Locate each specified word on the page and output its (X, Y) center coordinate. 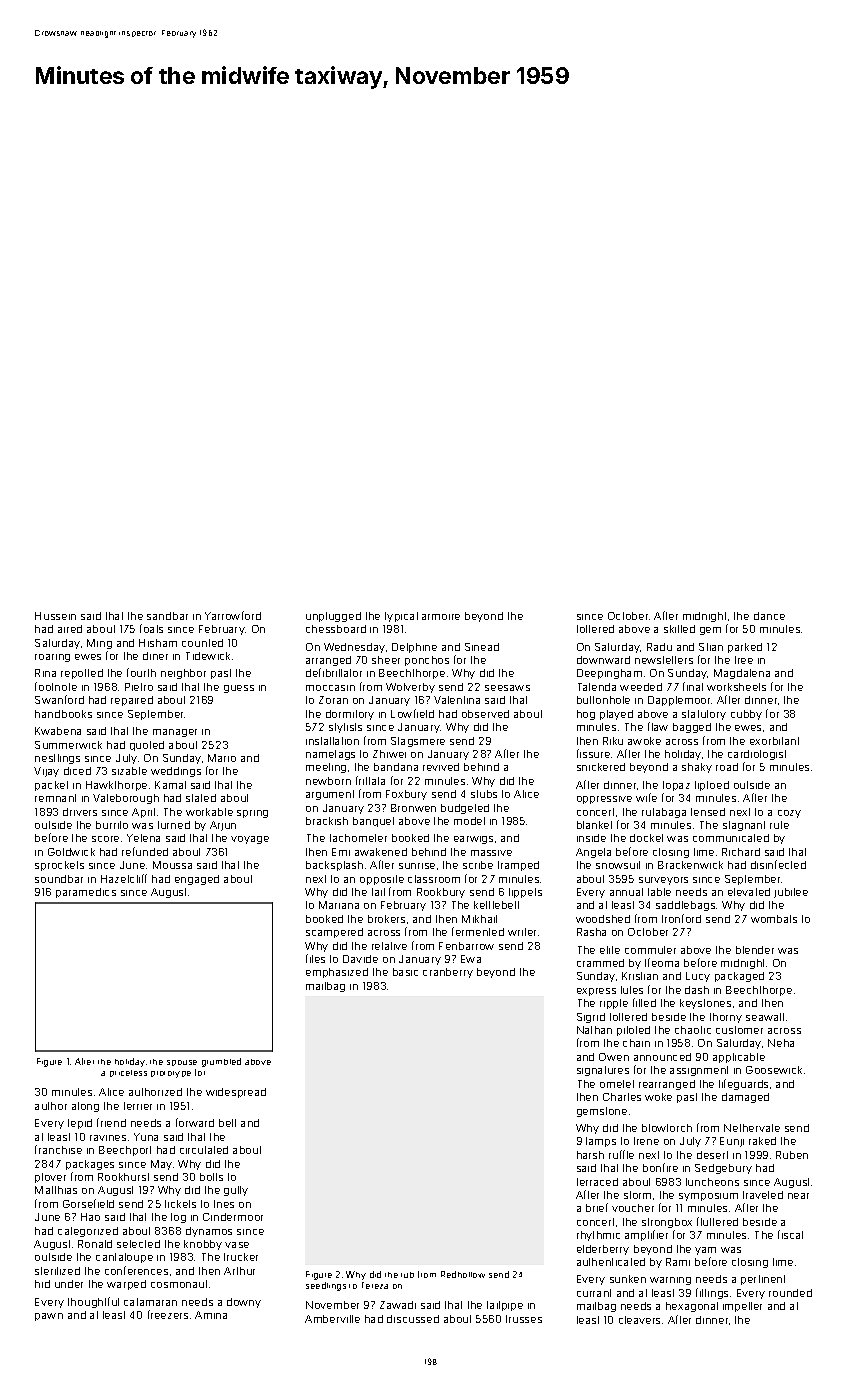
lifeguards (743, 1084)
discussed (413, 1319)
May (161, 1165)
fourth (141, 672)
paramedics (86, 893)
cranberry (448, 973)
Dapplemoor (680, 701)
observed (485, 714)
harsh (590, 1155)
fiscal (790, 1234)
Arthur (239, 1271)
